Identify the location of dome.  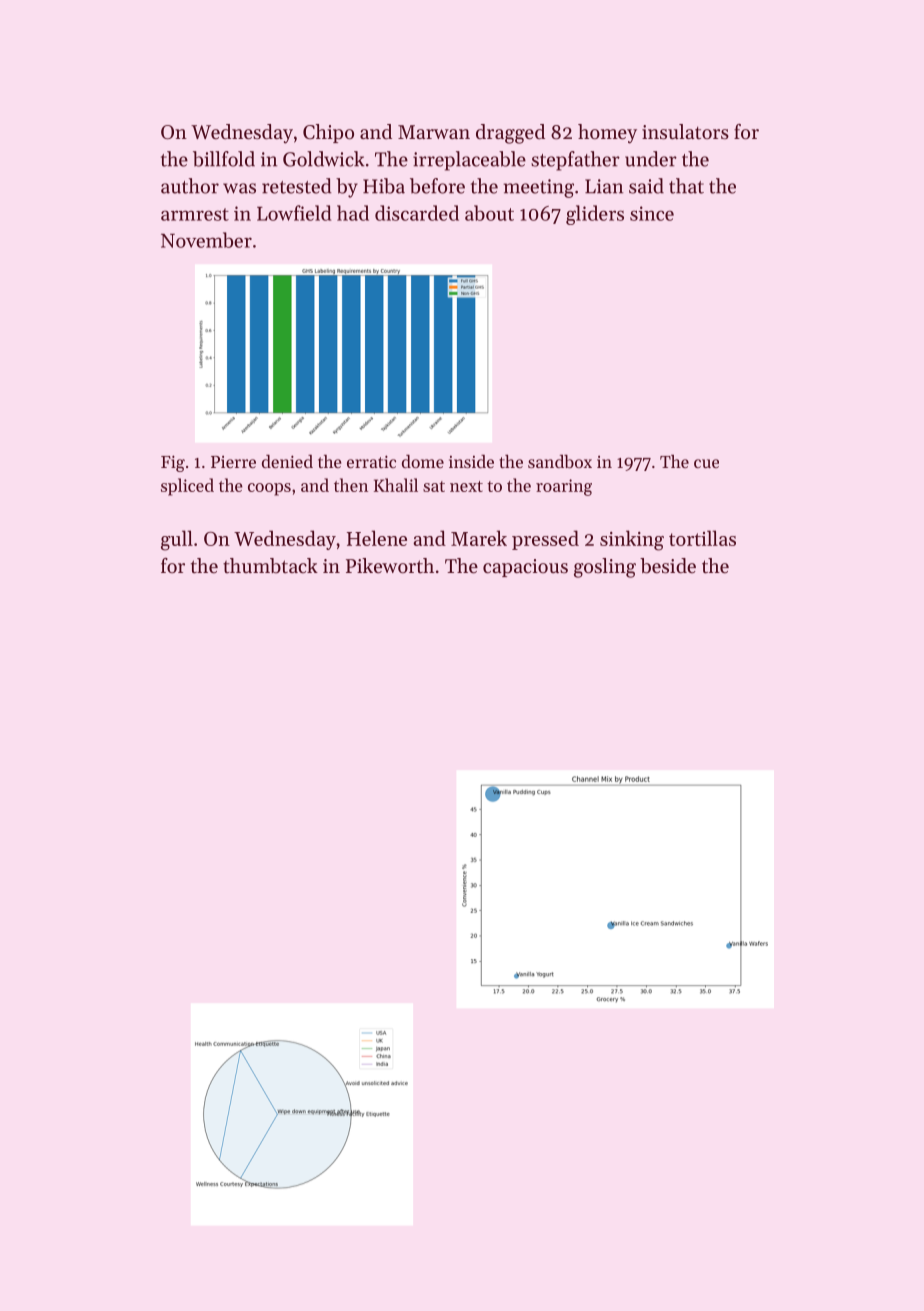
(423, 461).
